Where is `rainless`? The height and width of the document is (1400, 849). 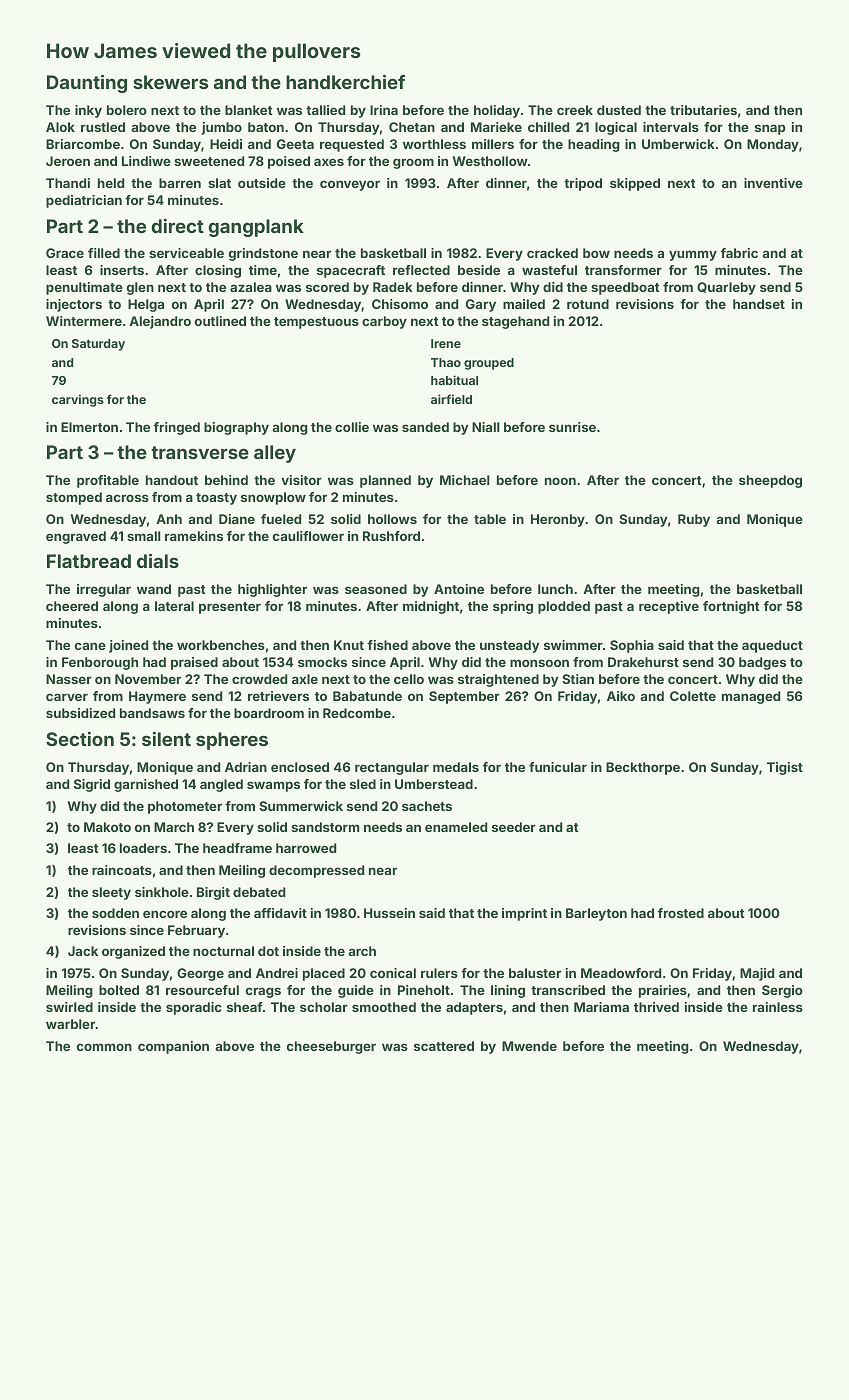 rainless is located at coordinates (778, 1007).
